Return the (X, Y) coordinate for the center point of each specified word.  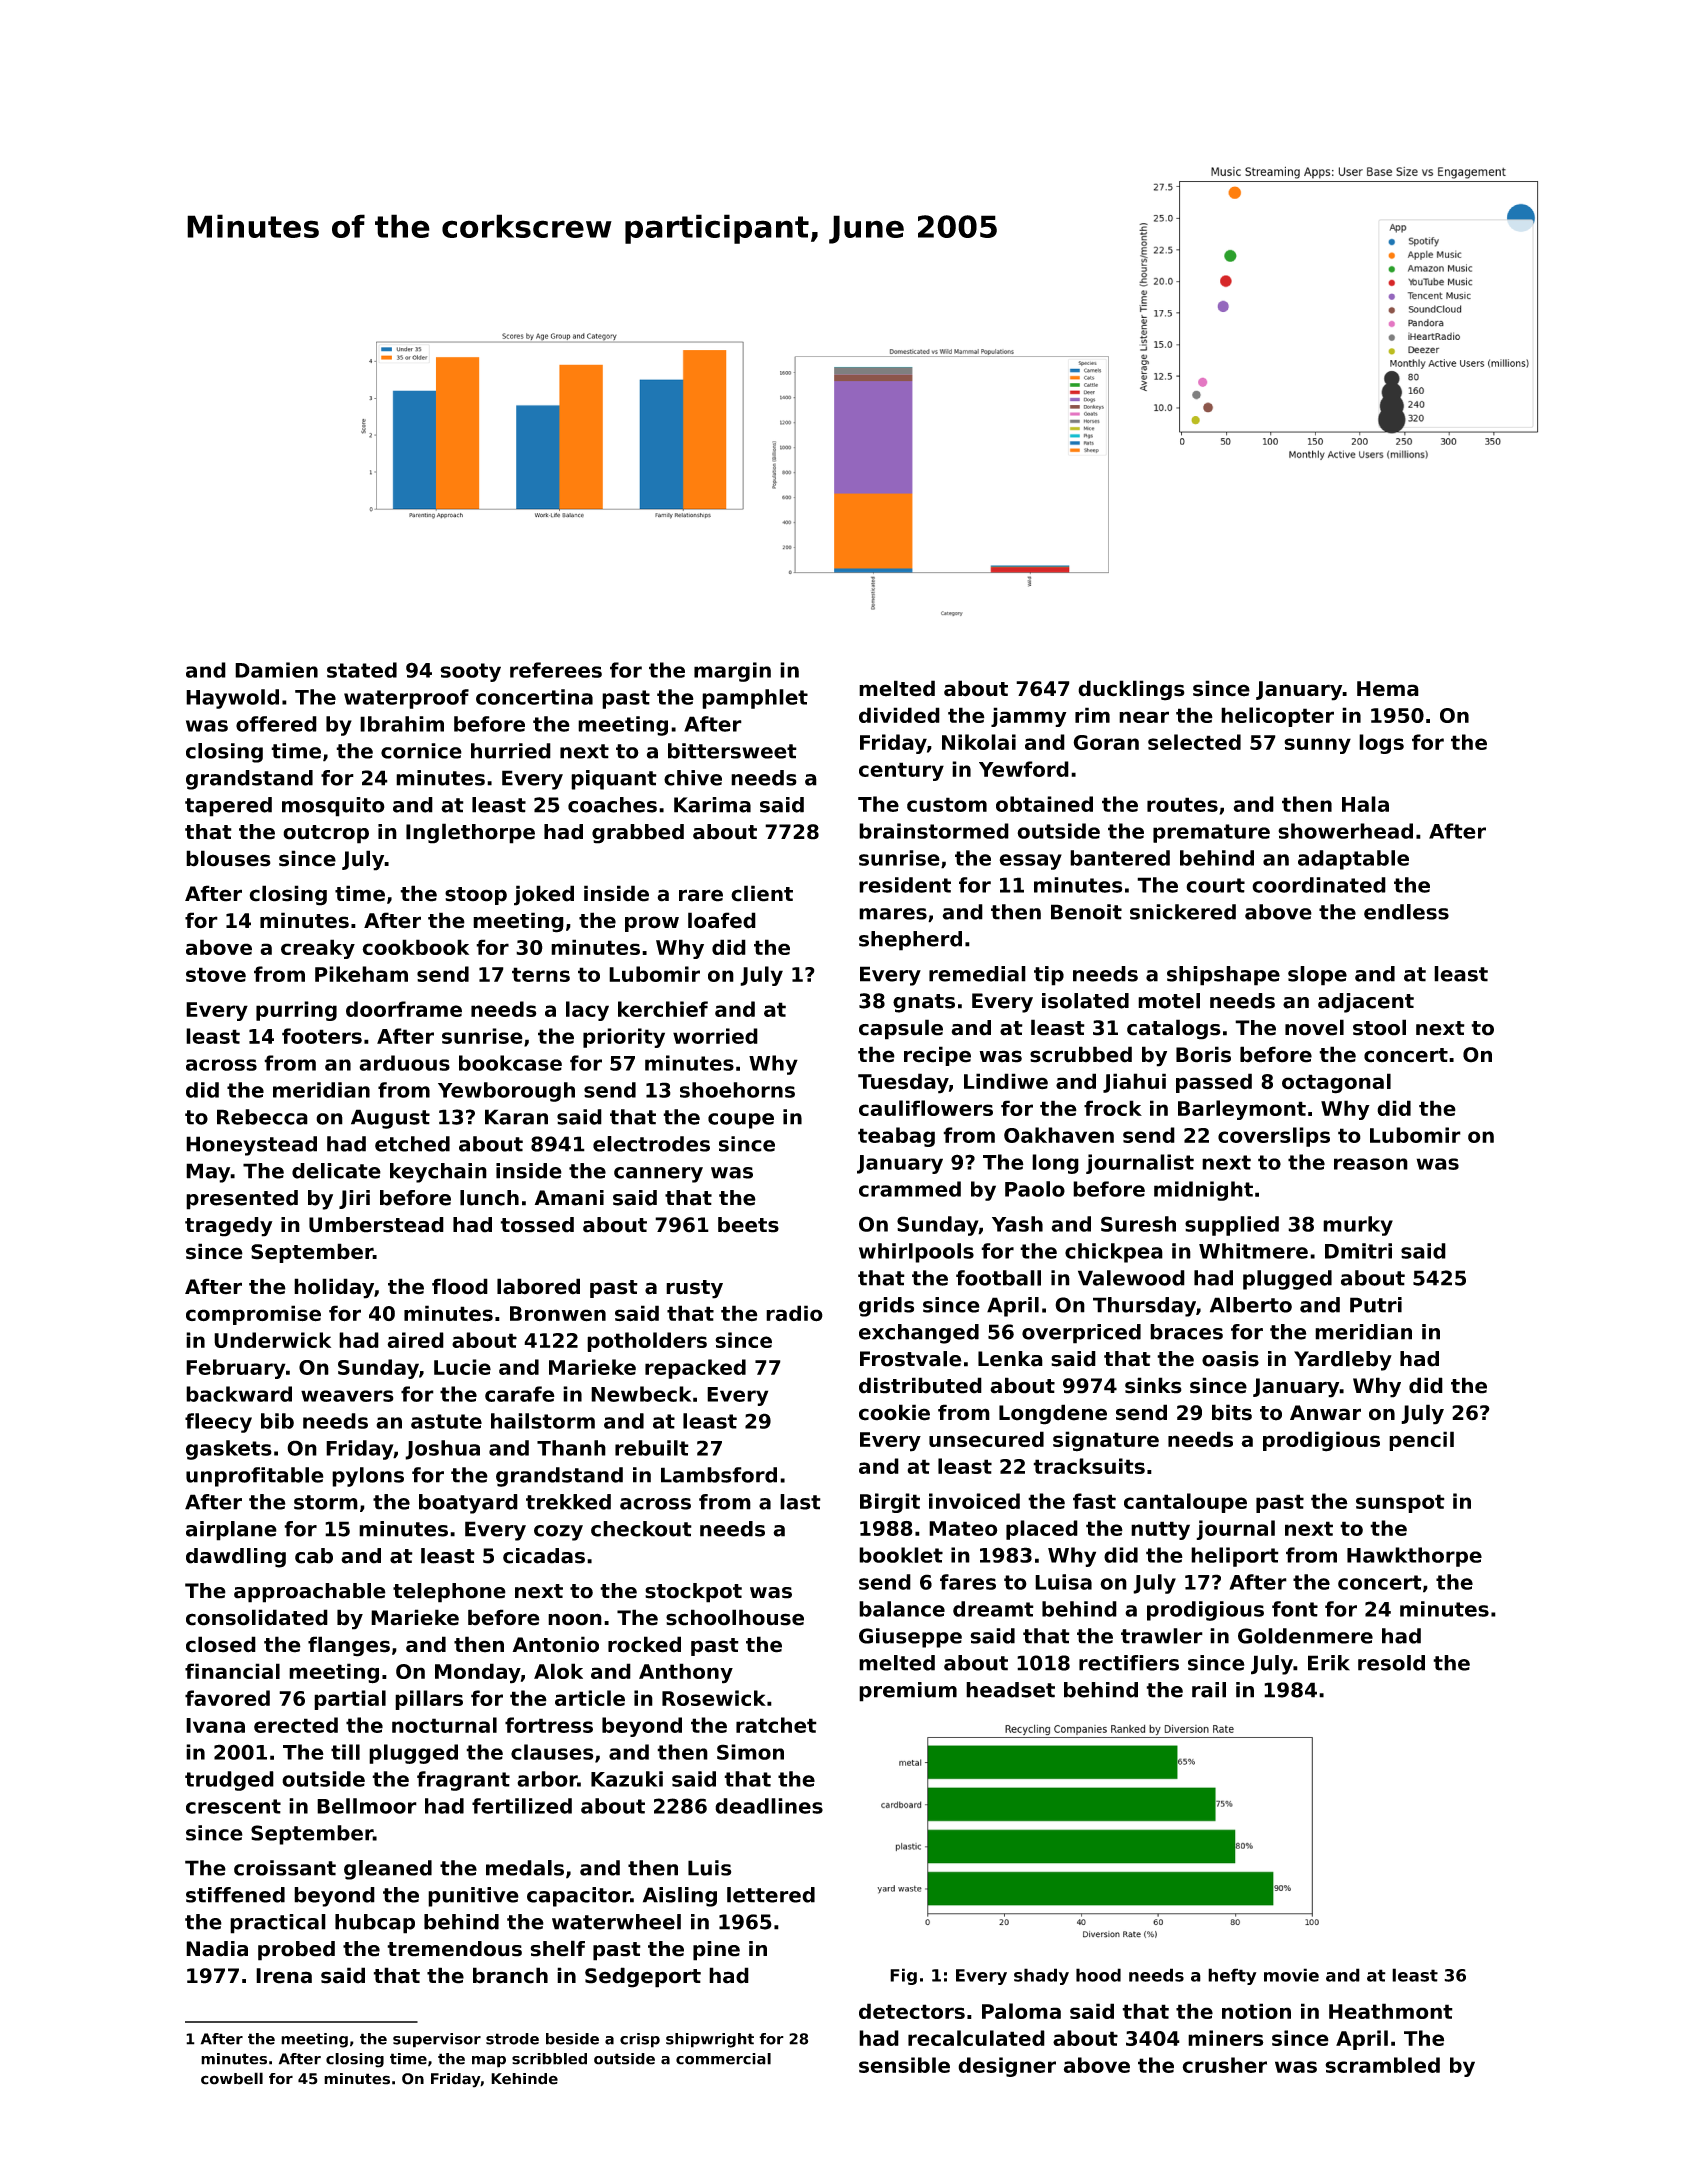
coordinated (1319, 885)
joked (544, 895)
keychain (438, 1173)
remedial (977, 974)
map (489, 2062)
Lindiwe (1006, 1081)
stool (1379, 1027)
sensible (904, 2065)
